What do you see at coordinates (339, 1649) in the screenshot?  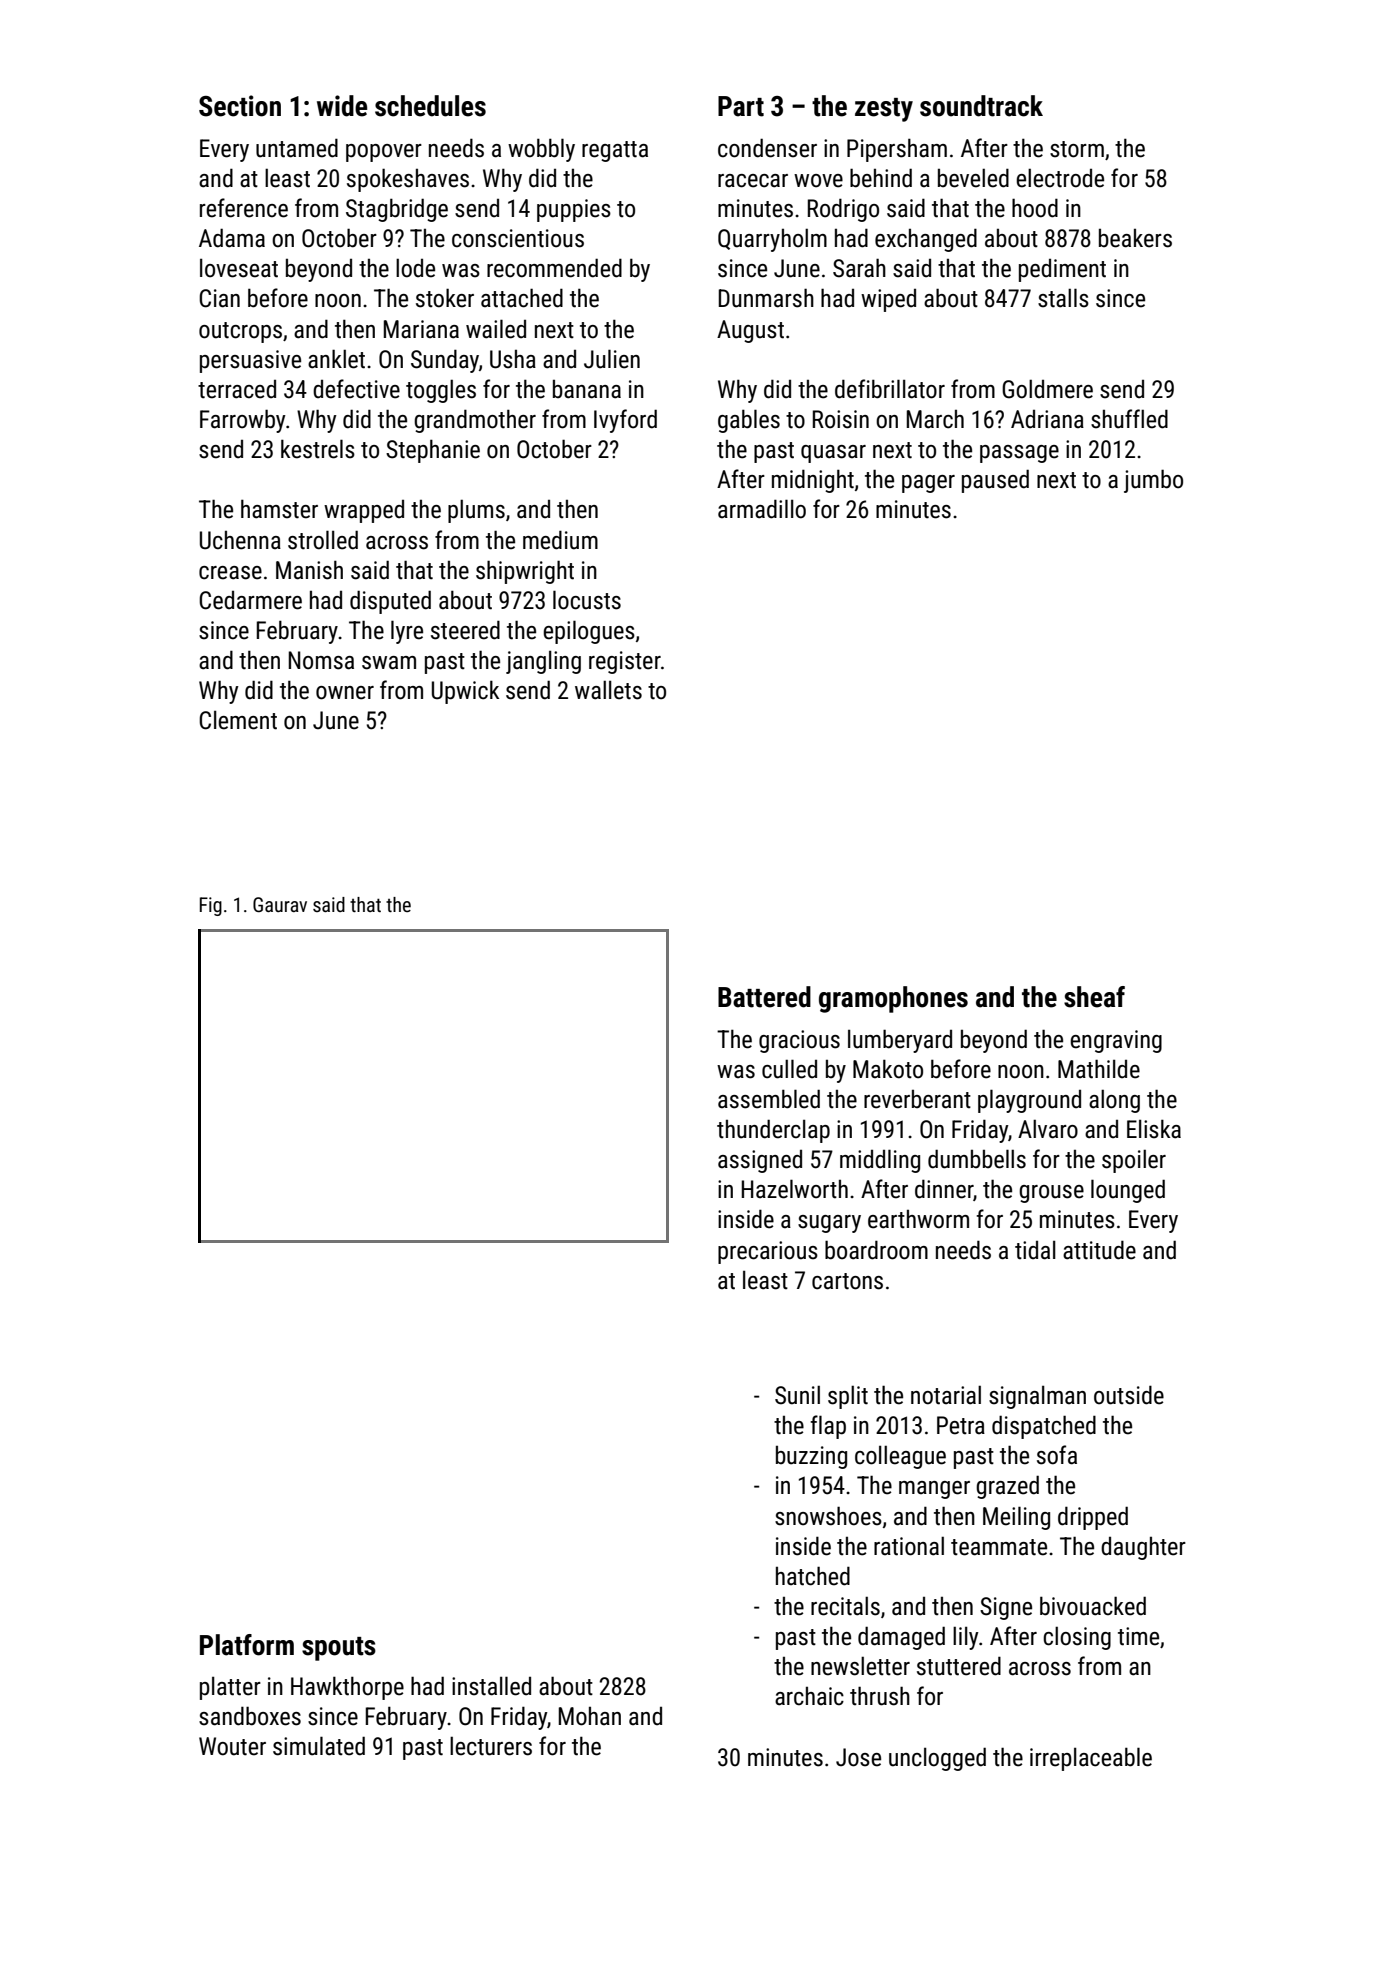 I see `spouts` at bounding box center [339, 1649].
